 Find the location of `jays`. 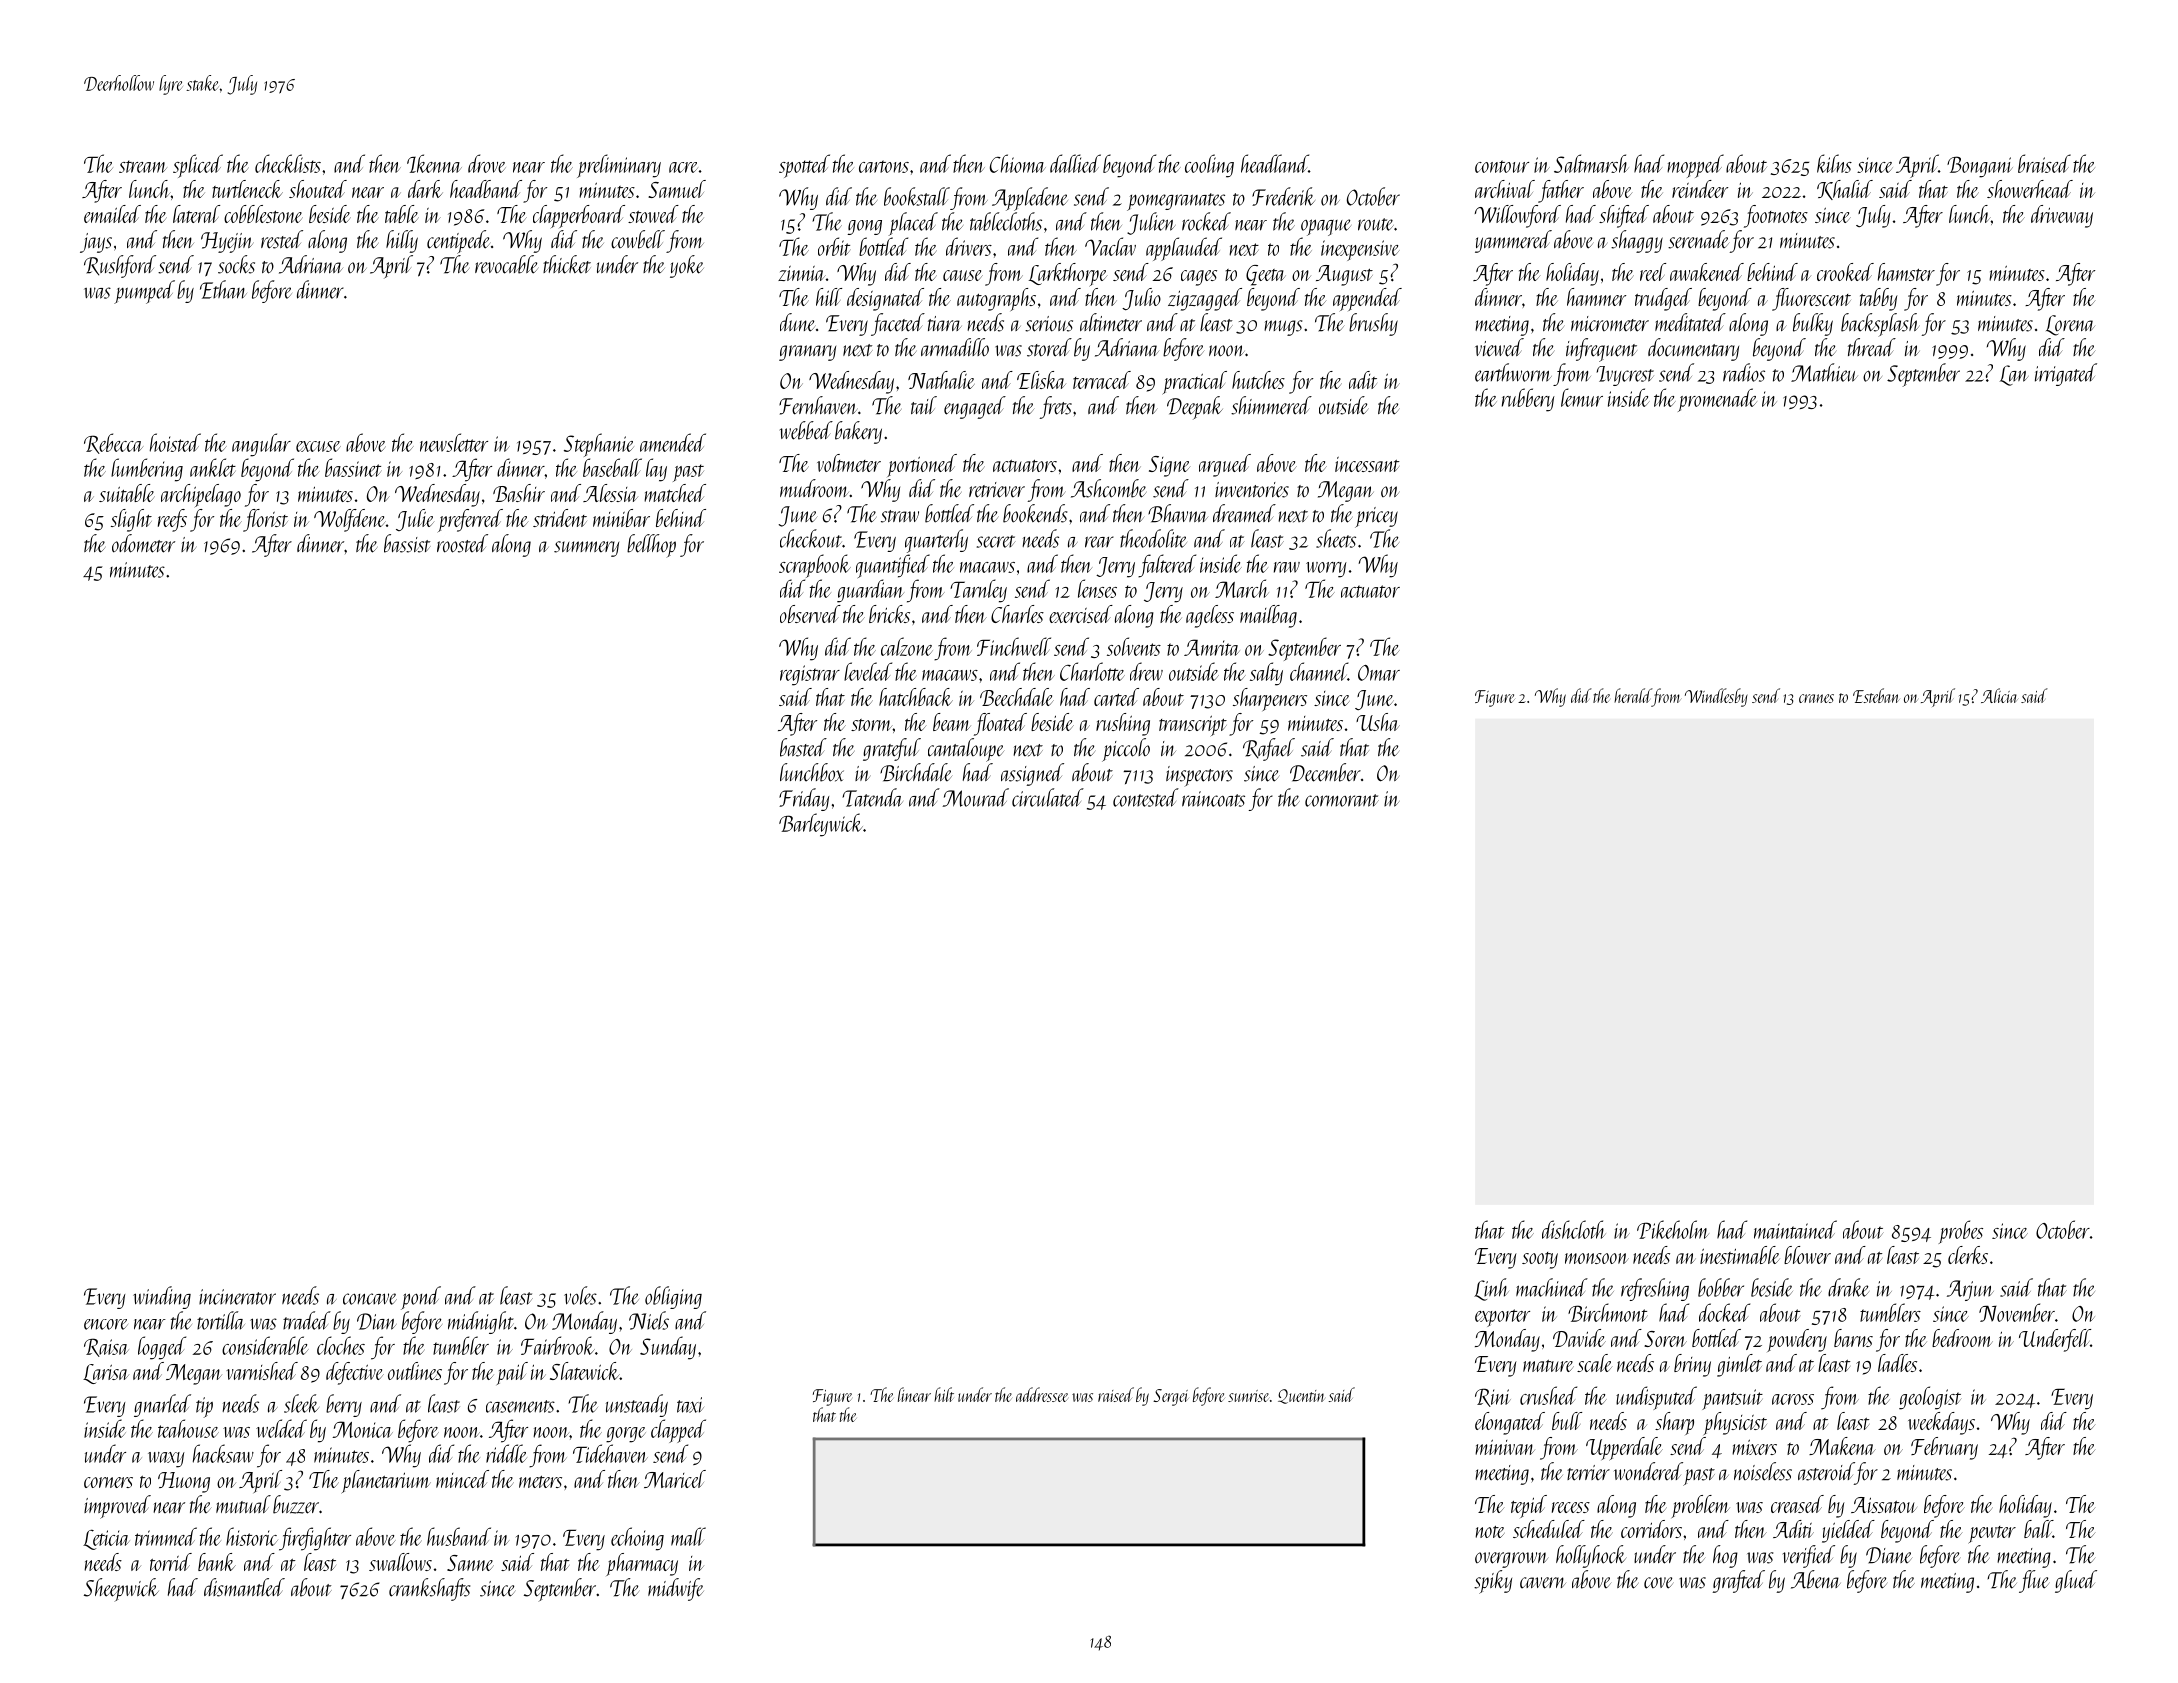

jays is located at coordinates (96, 243).
